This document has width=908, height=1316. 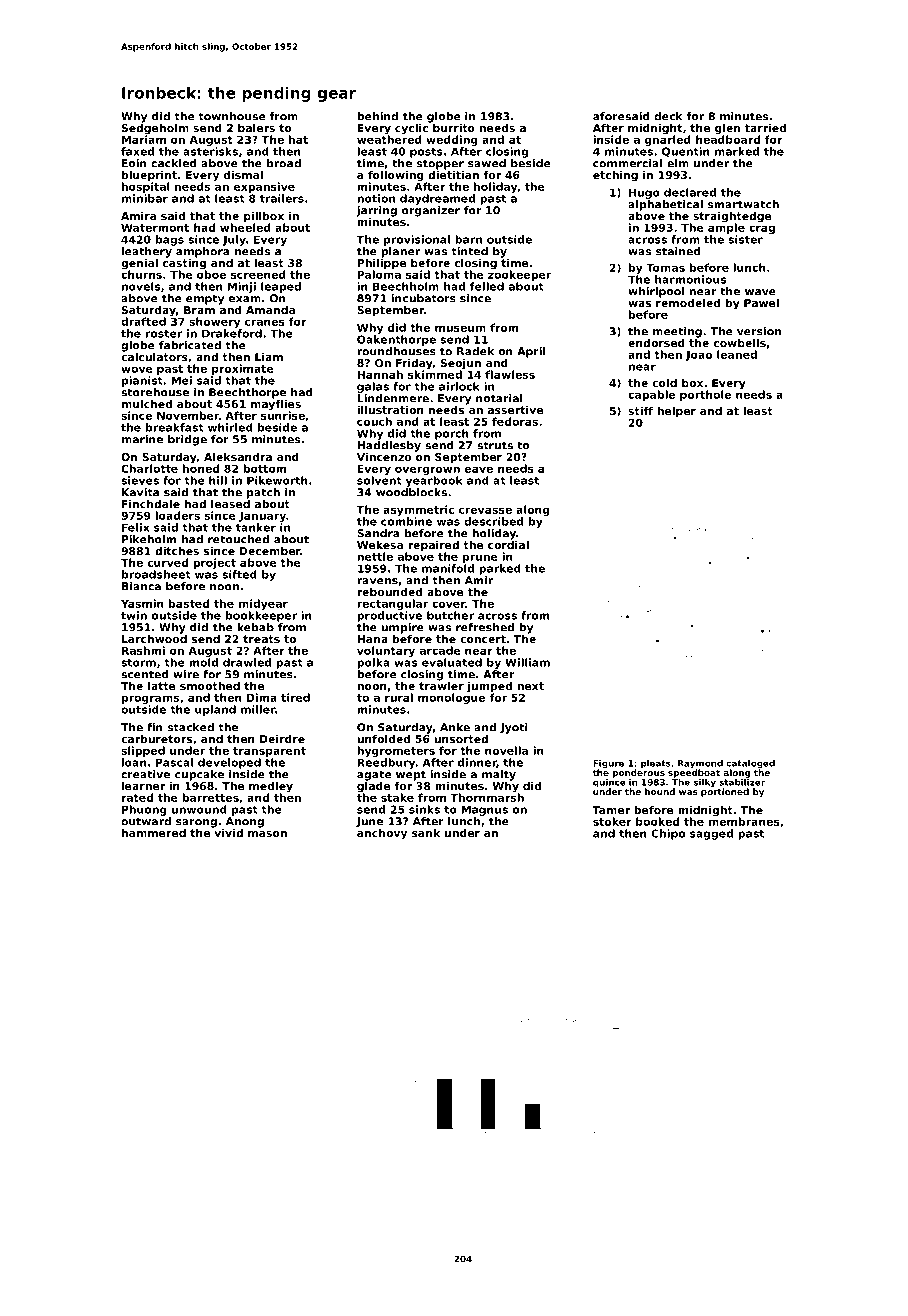 What do you see at coordinates (761, 302) in the document?
I see `Pawel` at bounding box center [761, 302].
